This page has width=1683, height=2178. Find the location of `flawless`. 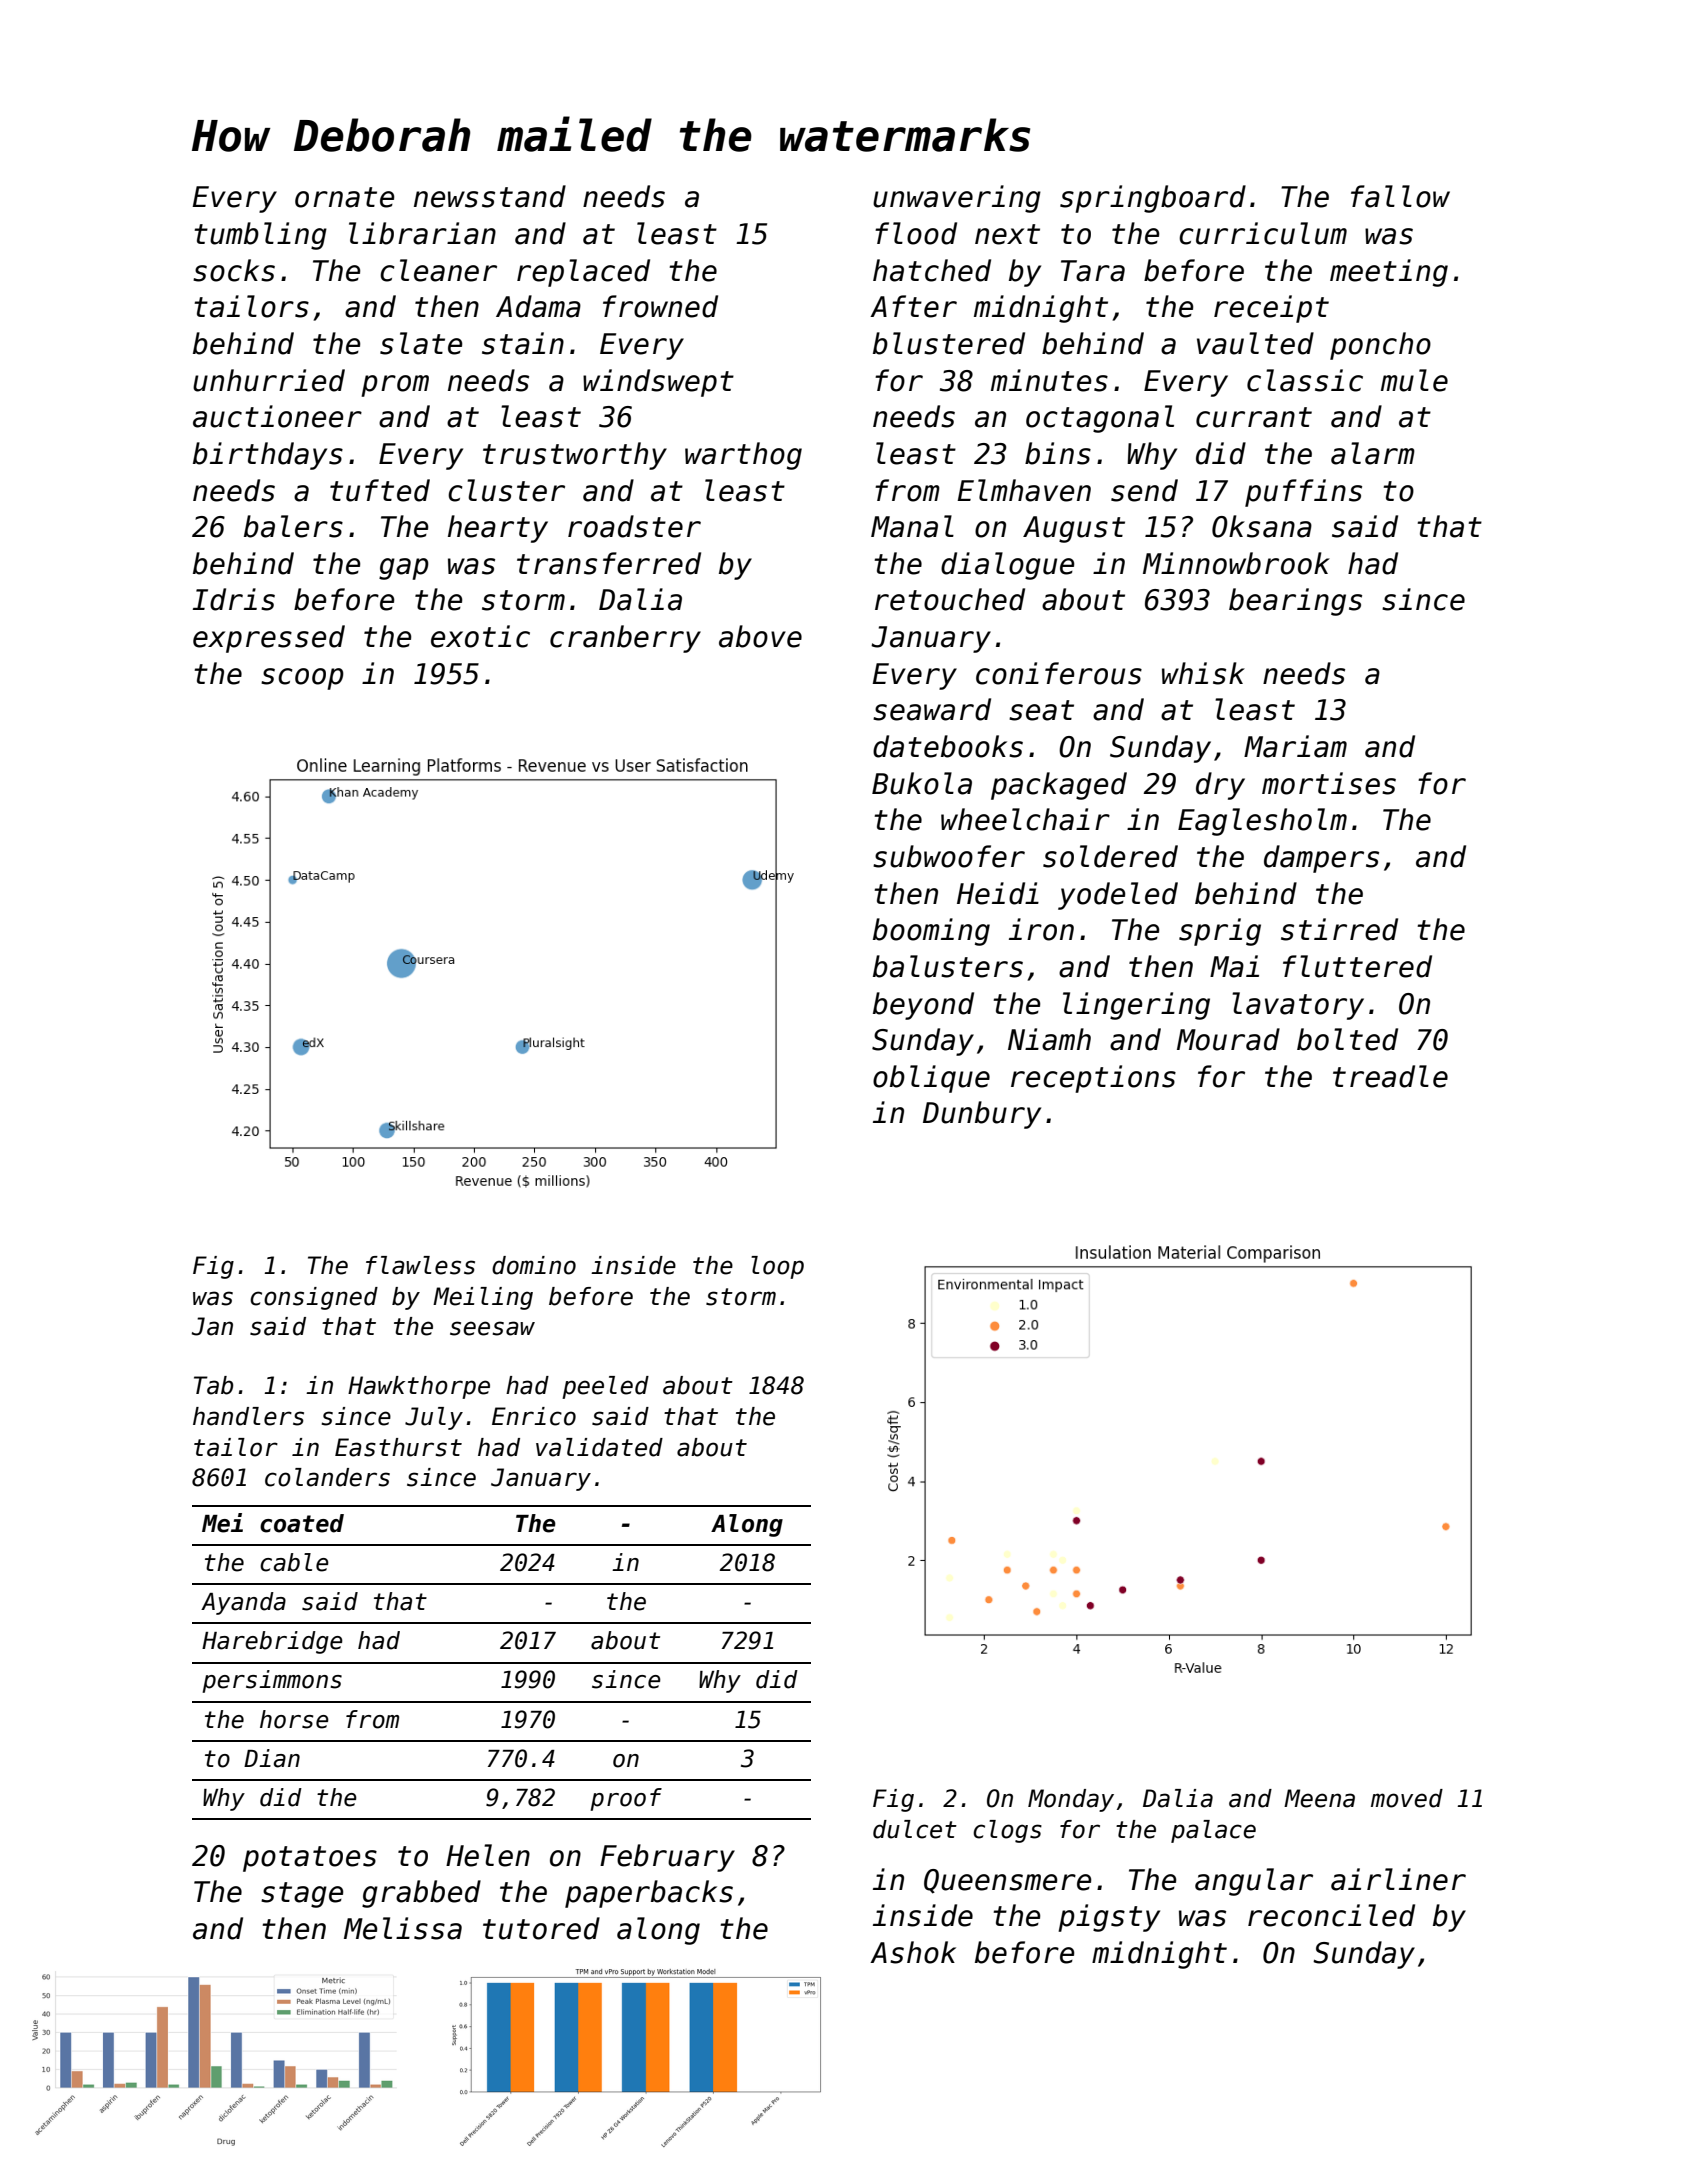

flawless is located at coordinates (420, 1265).
